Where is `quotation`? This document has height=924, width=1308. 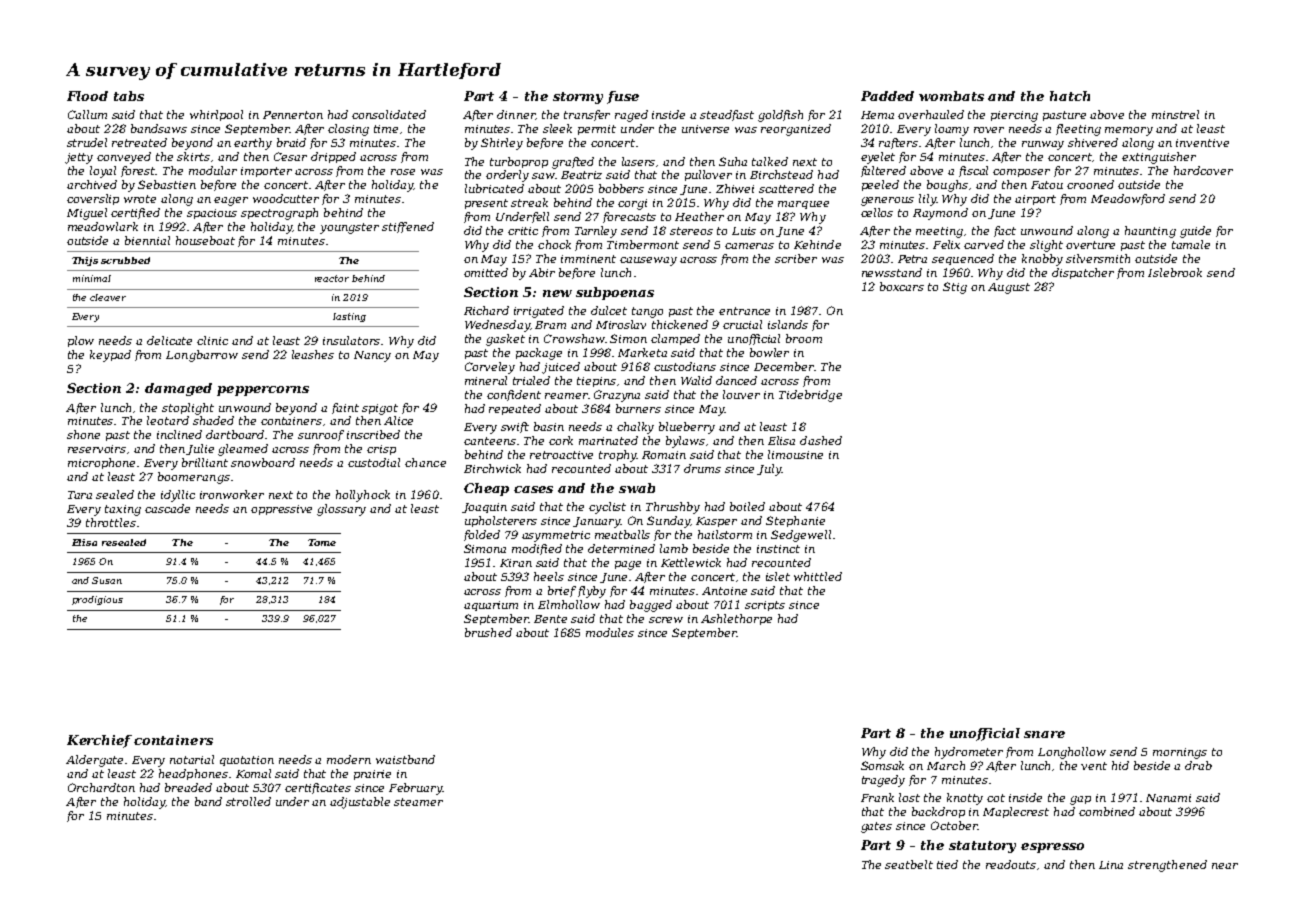
quotation is located at coordinates (247, 761).
